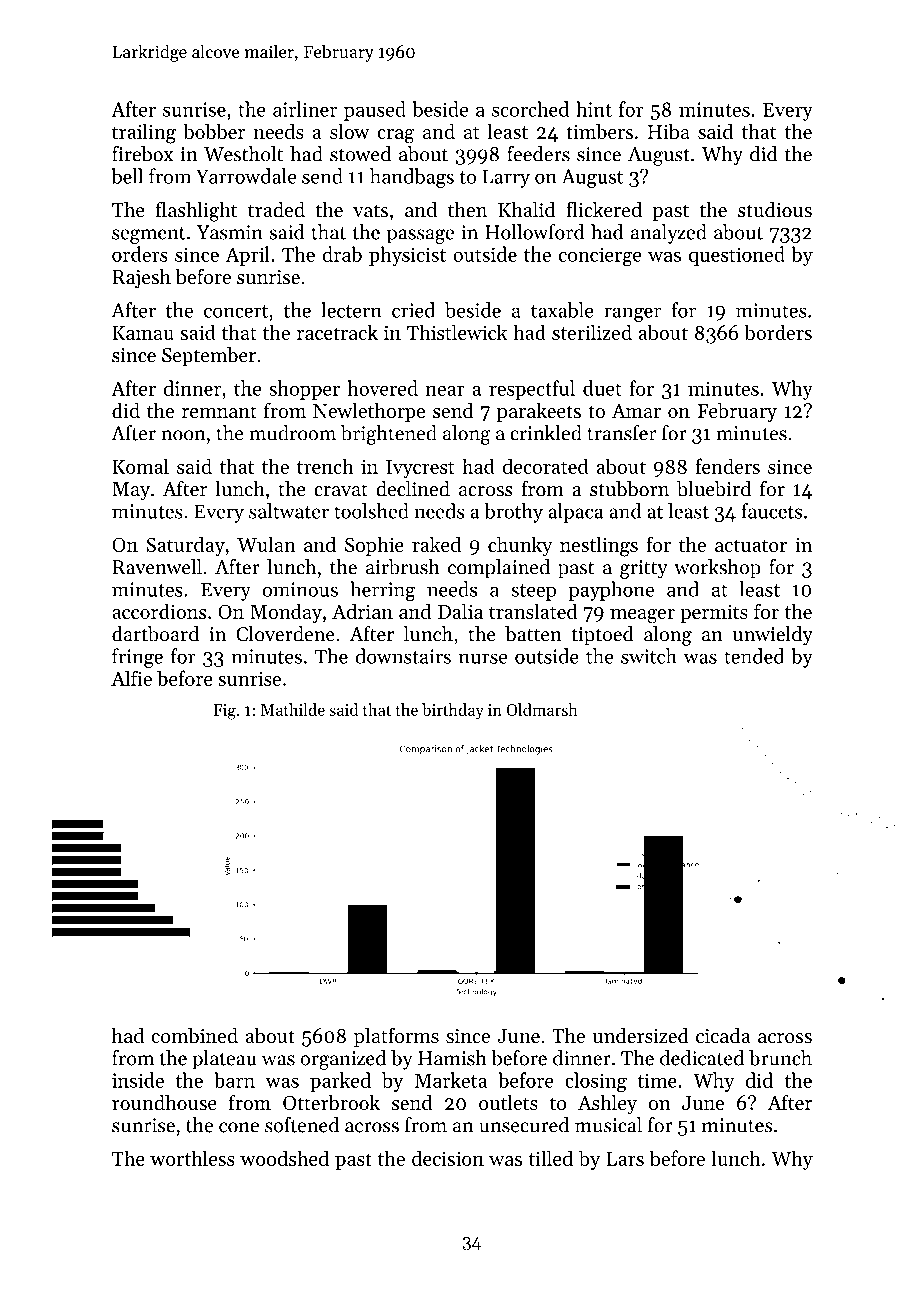  Describe the element at coordinates (551, 1158) in the image. I see `tilled` at that location.
